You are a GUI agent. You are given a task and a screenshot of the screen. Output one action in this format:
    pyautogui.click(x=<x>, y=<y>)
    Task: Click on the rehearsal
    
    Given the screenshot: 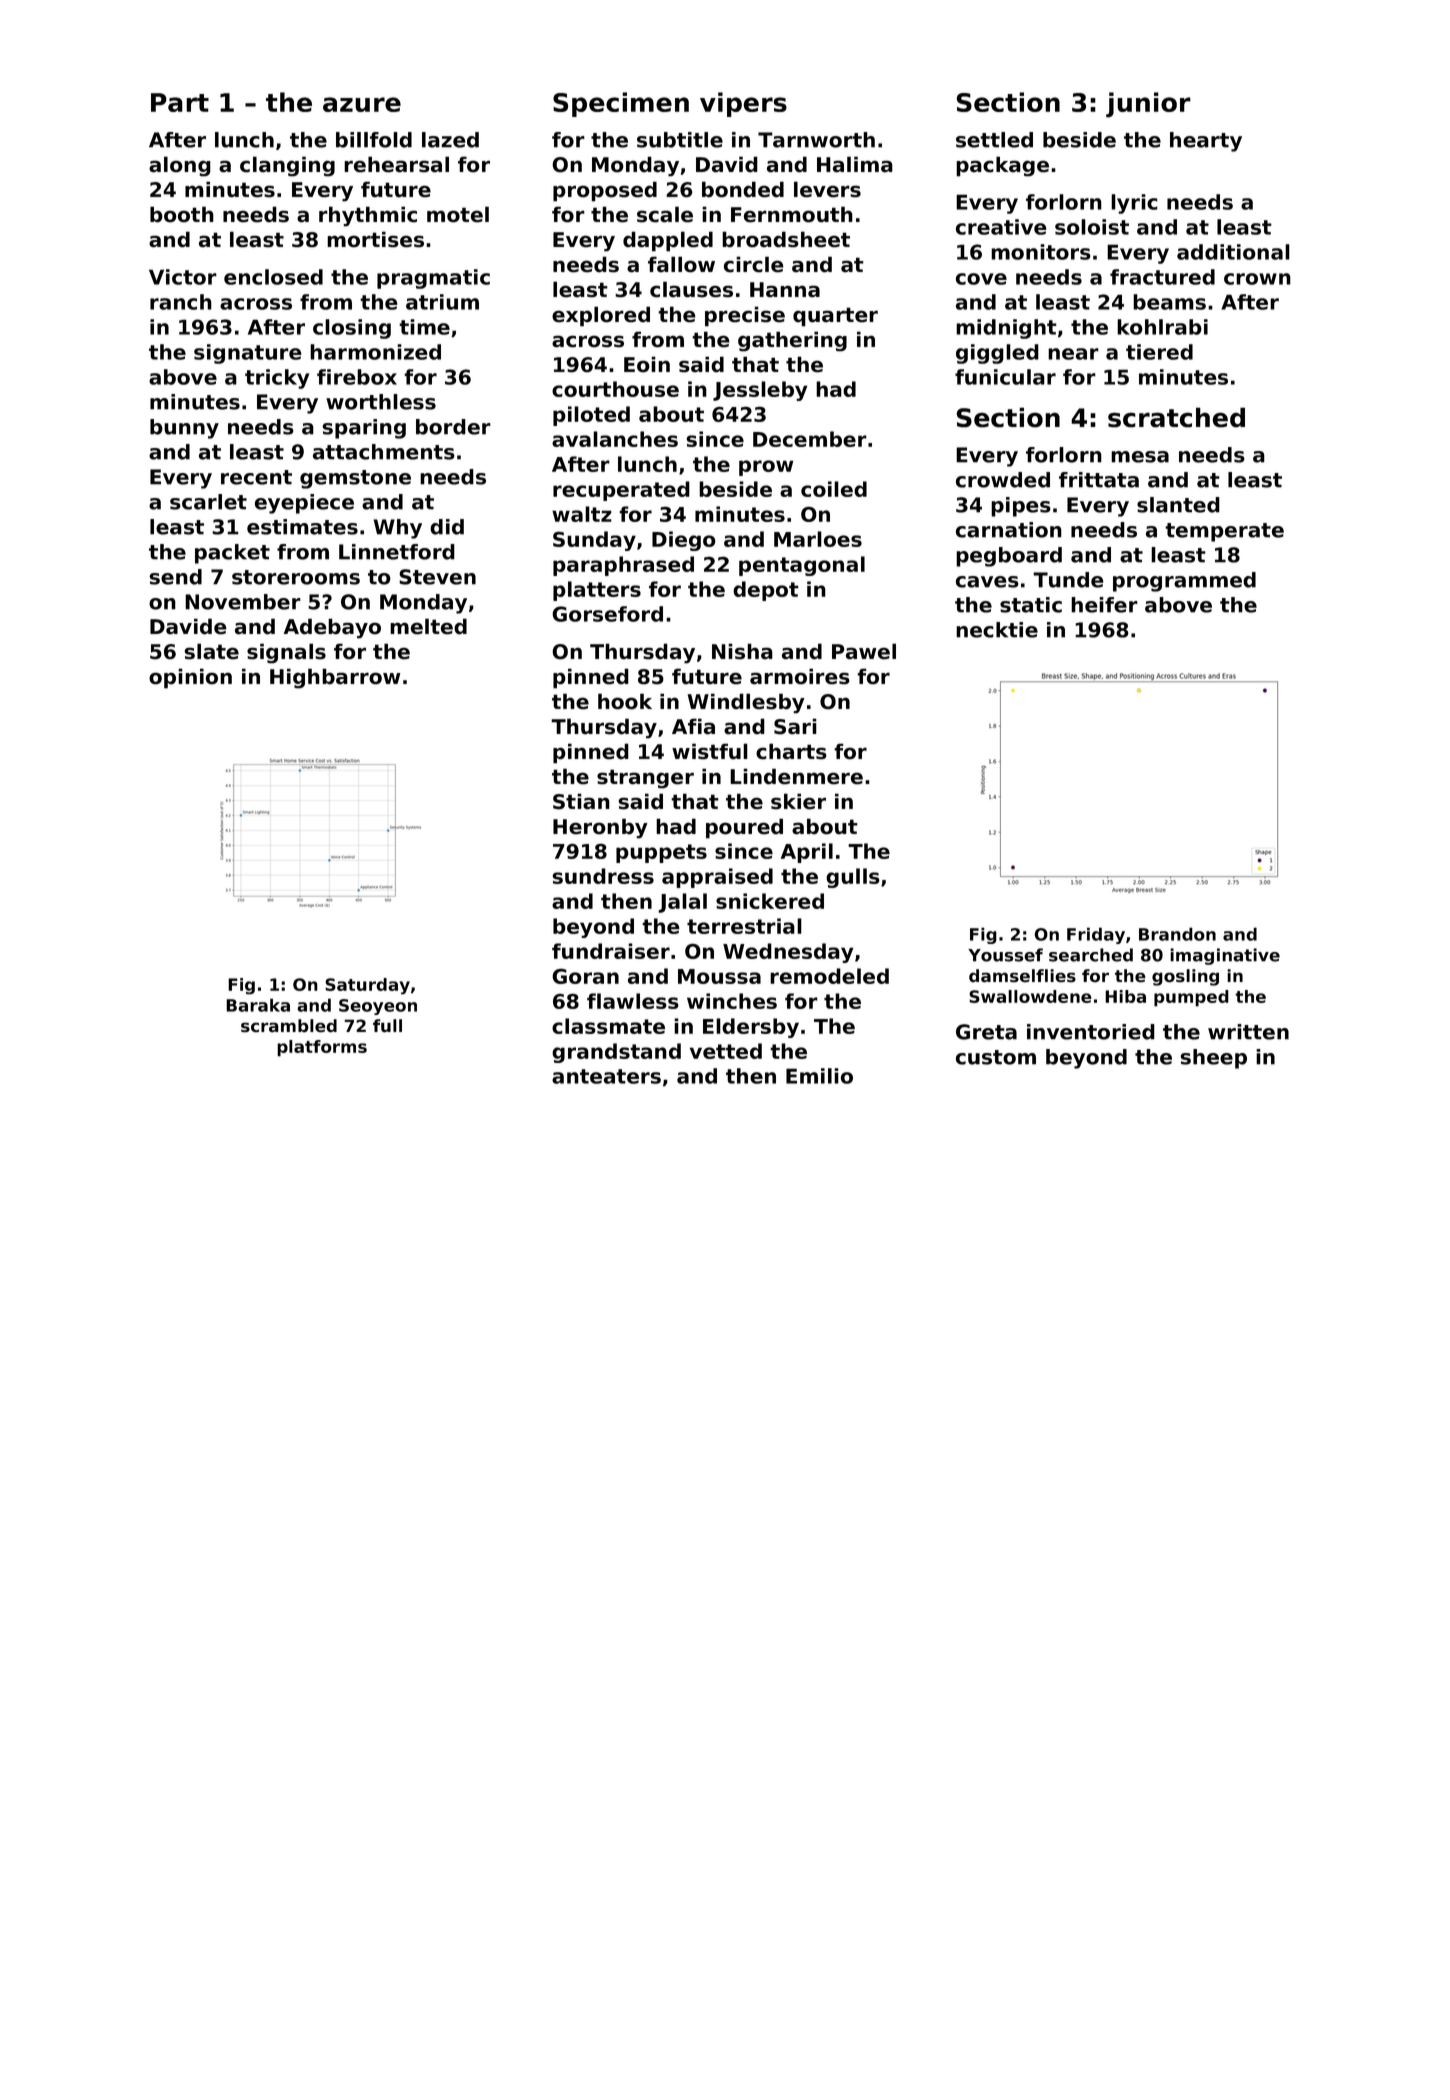 What is the action you would take?
    pyautogui.click(x=396, y=164)
